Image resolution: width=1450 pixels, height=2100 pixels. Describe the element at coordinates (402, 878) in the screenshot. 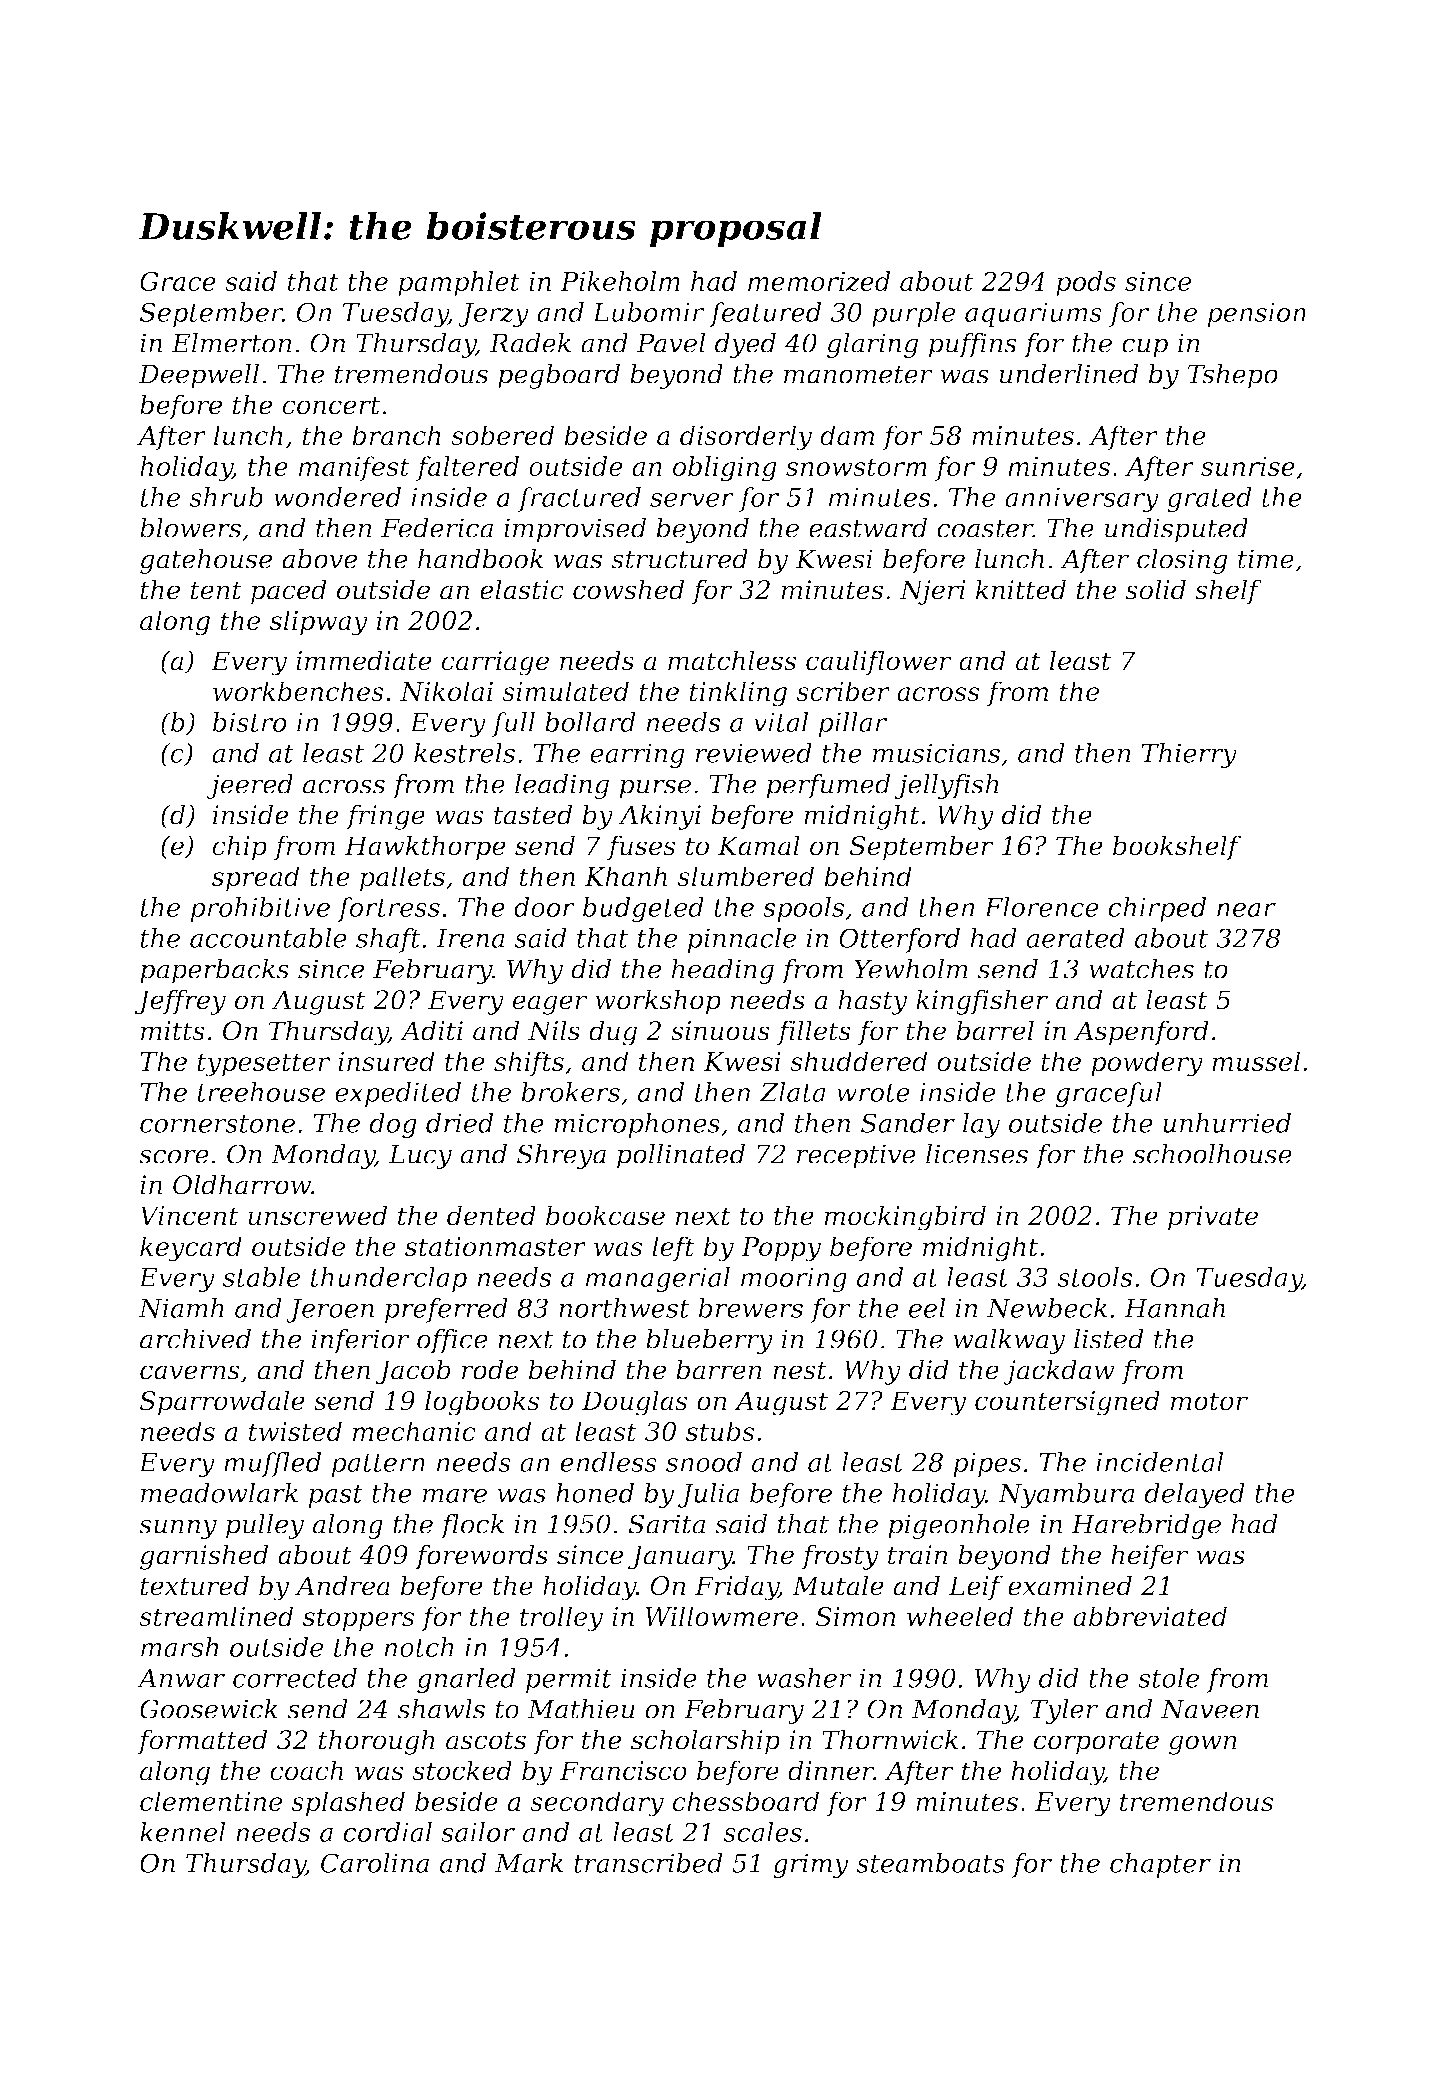

I see `pallets` at that location.
